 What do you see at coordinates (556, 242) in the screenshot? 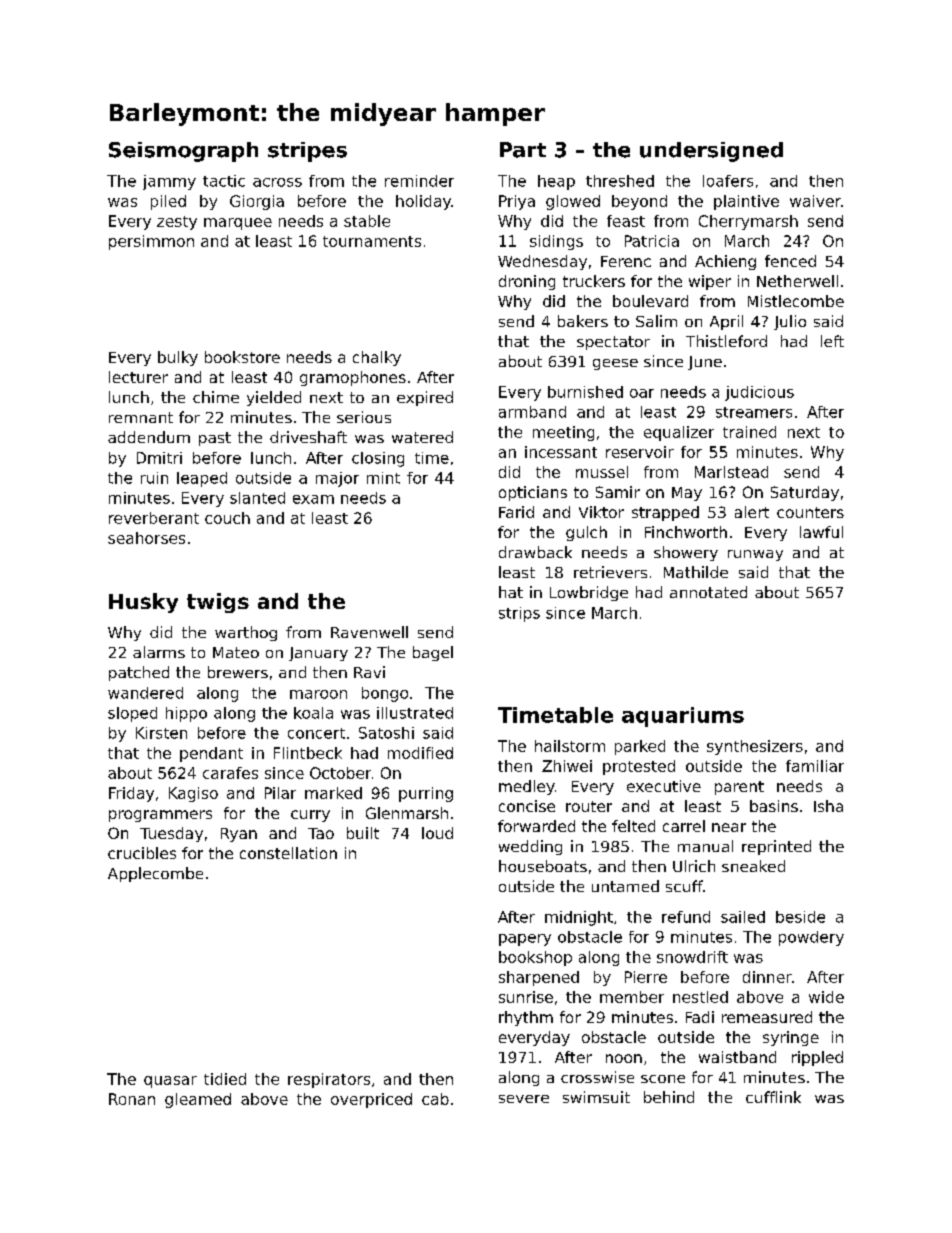
I see `sidings` at bounding box center [556, 242].
